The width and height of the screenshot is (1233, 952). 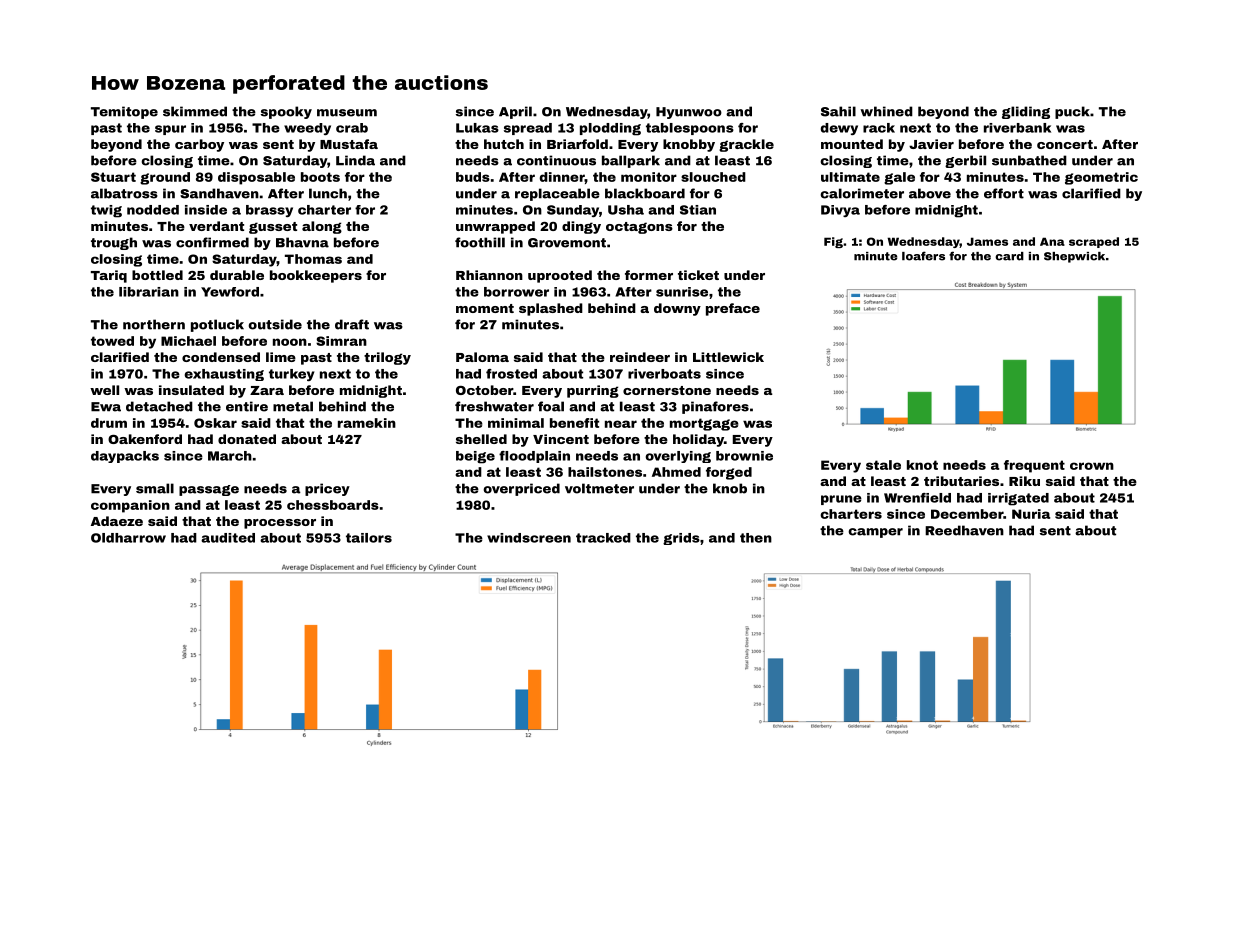 What do you see at coordinates (1072, 112) in the screenshot?
I see `puck` at bounding box center [1072, 112].
